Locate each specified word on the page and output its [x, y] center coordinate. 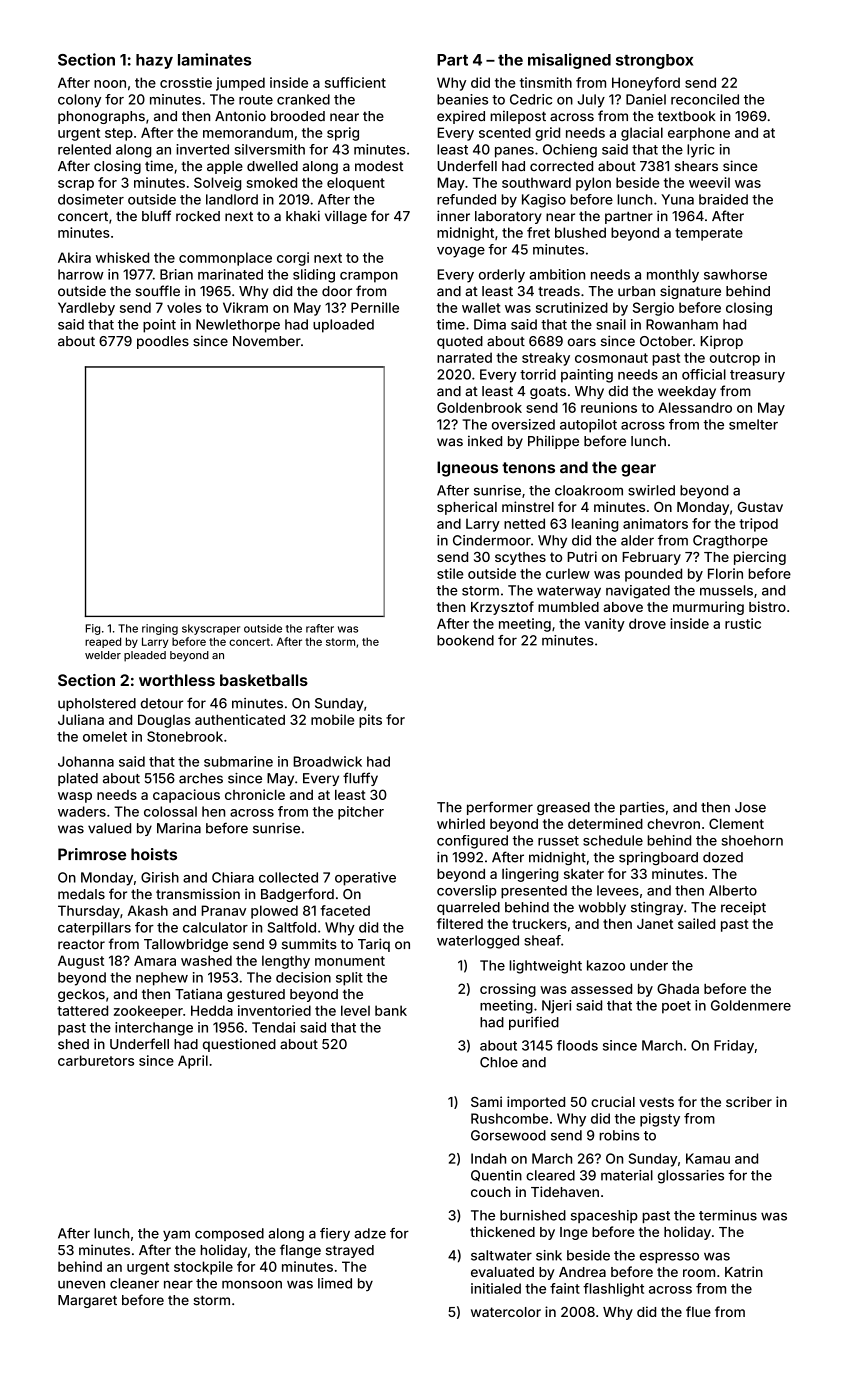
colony [79, 101]
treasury [757, 376]
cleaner [134, 1283]
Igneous [467, 469]
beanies [462, 99]
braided [723, 199]
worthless [177, 680]
